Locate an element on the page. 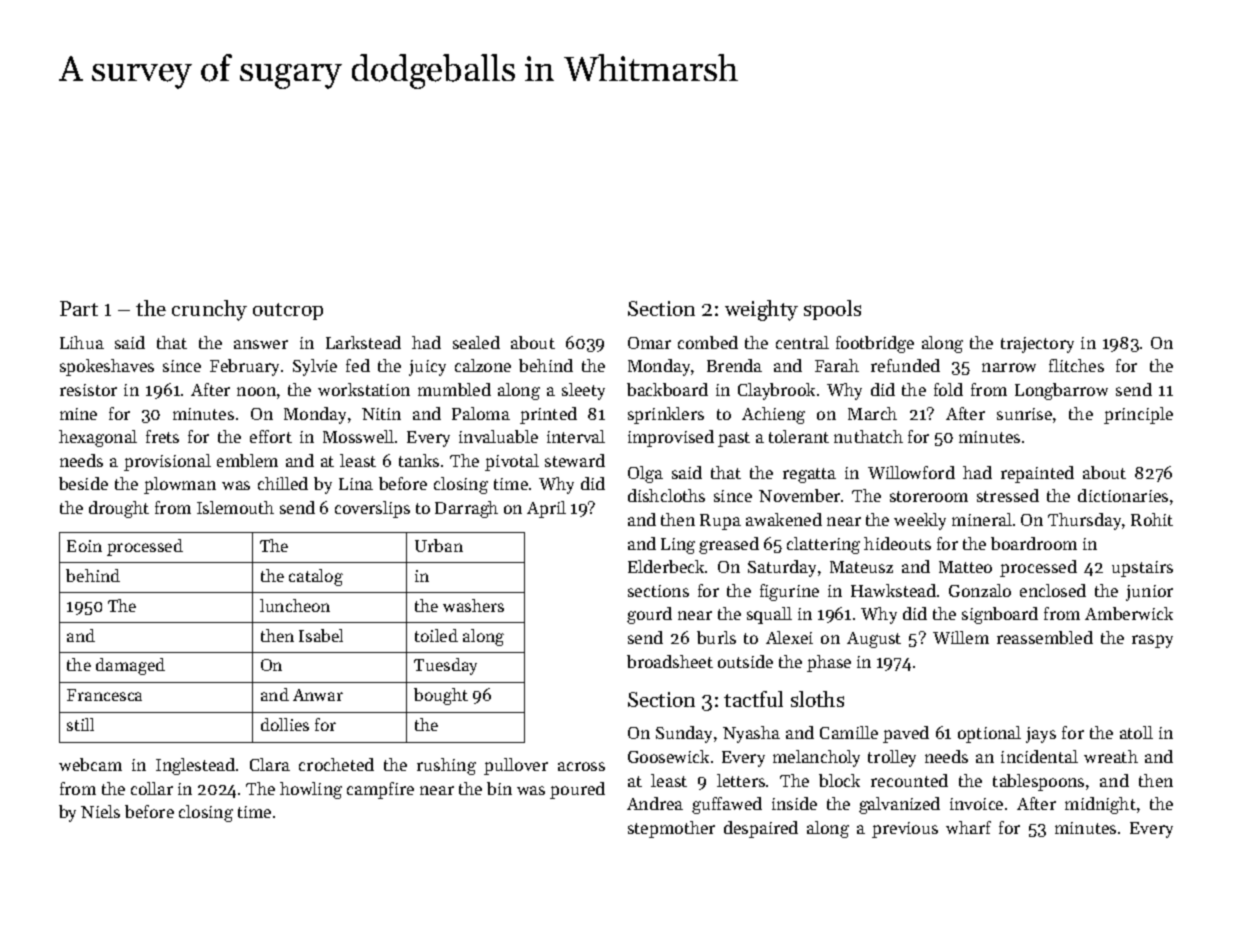 This page has width=1233, height=952. resistor is located at coordinates (88, 390).
